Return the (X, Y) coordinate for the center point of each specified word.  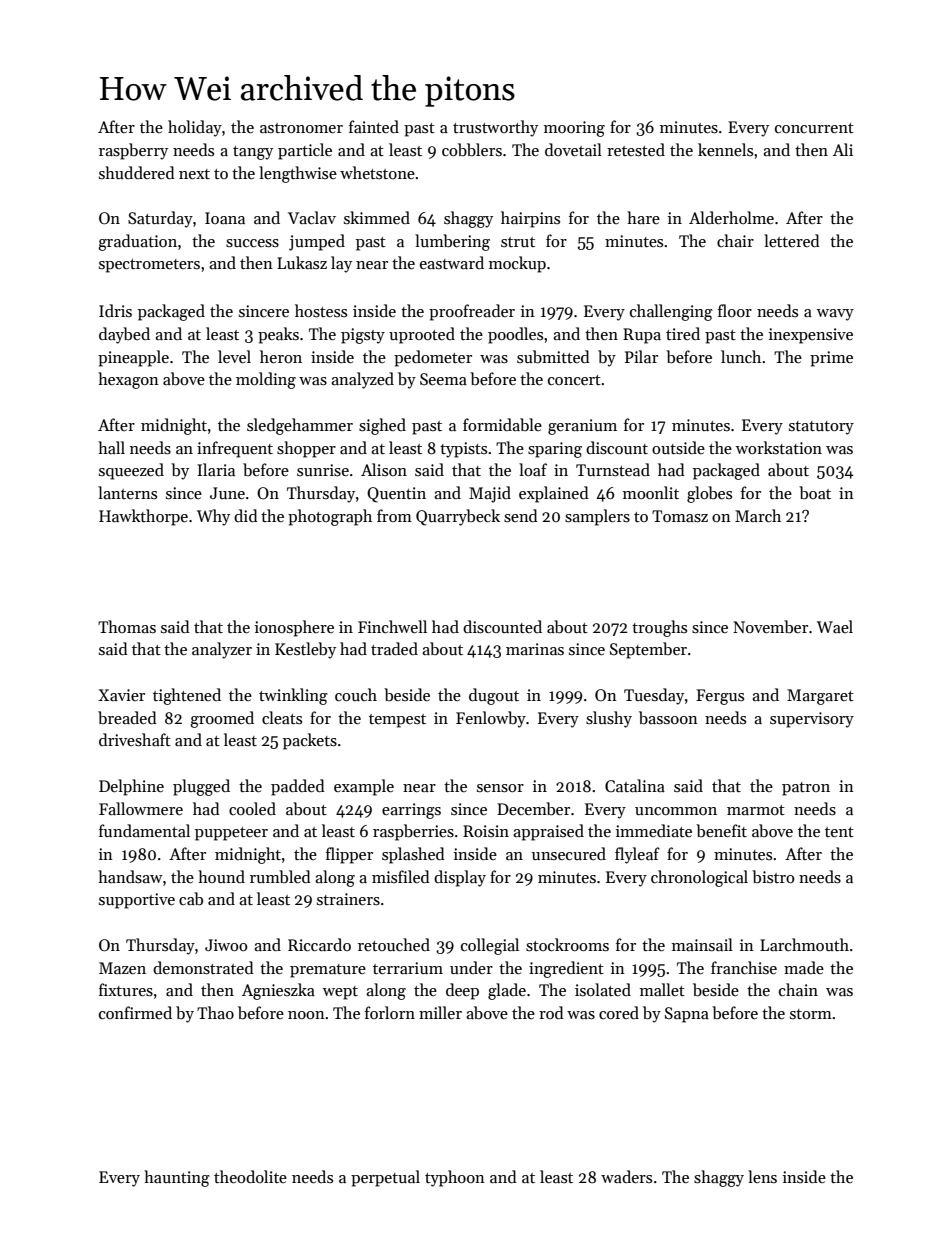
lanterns (127, 492)
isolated (603, 989)
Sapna (687, 1015)
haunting (177, 1178)
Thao (215, 1012)
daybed (124, 335)
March (758, 515)
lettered (792, 240)
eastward (452, 262)
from (394, 515)
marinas (535, 649)
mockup (517, 264)
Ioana (225, 218)
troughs (659, 628)
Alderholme (731, 217)
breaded (127, 717)
